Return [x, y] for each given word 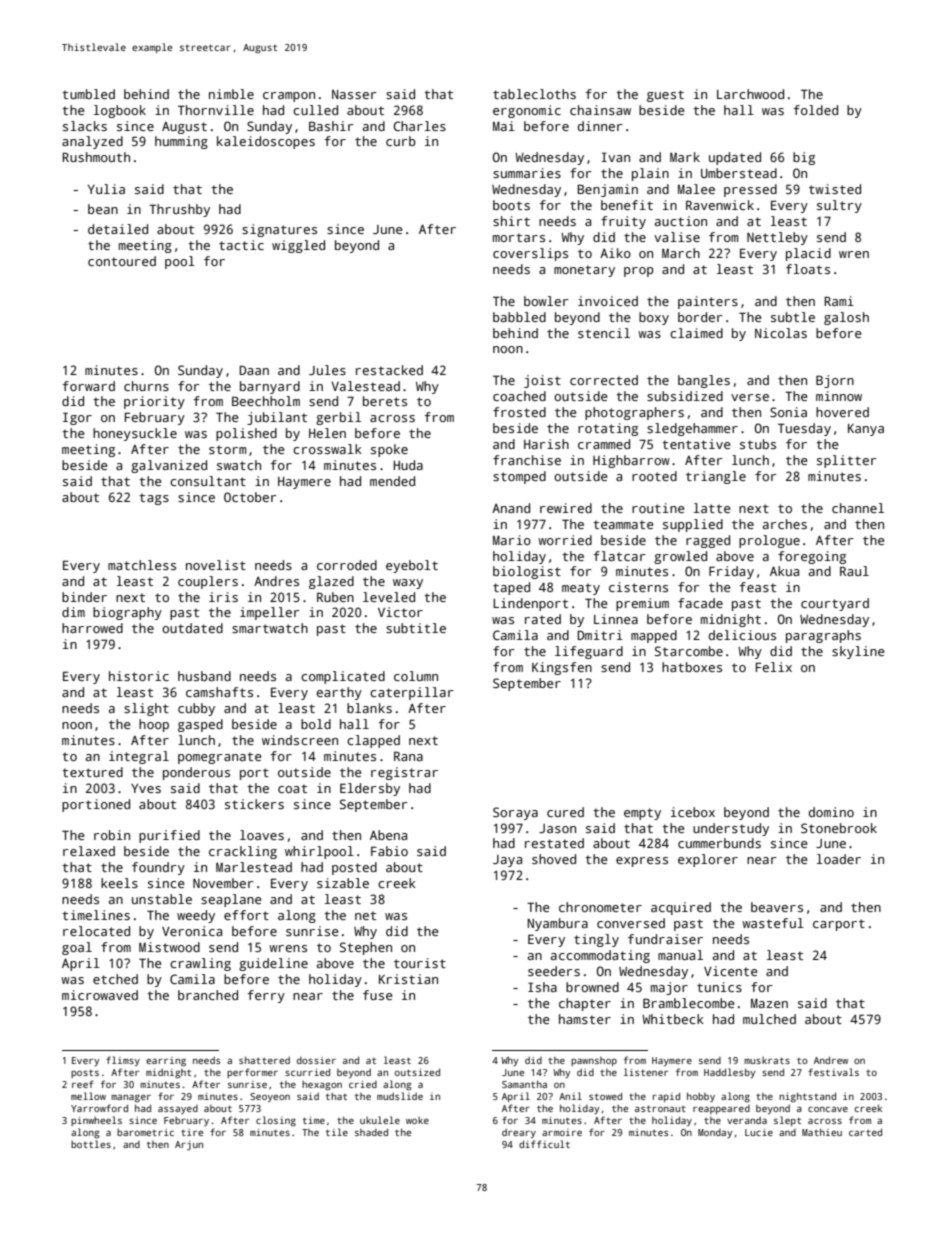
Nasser [354, 94]
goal [77, 948]
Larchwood [750, 94]
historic [139, 676]
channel [858, 508]
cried [363, 1084]
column [416, 676]
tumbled [88, 94]
